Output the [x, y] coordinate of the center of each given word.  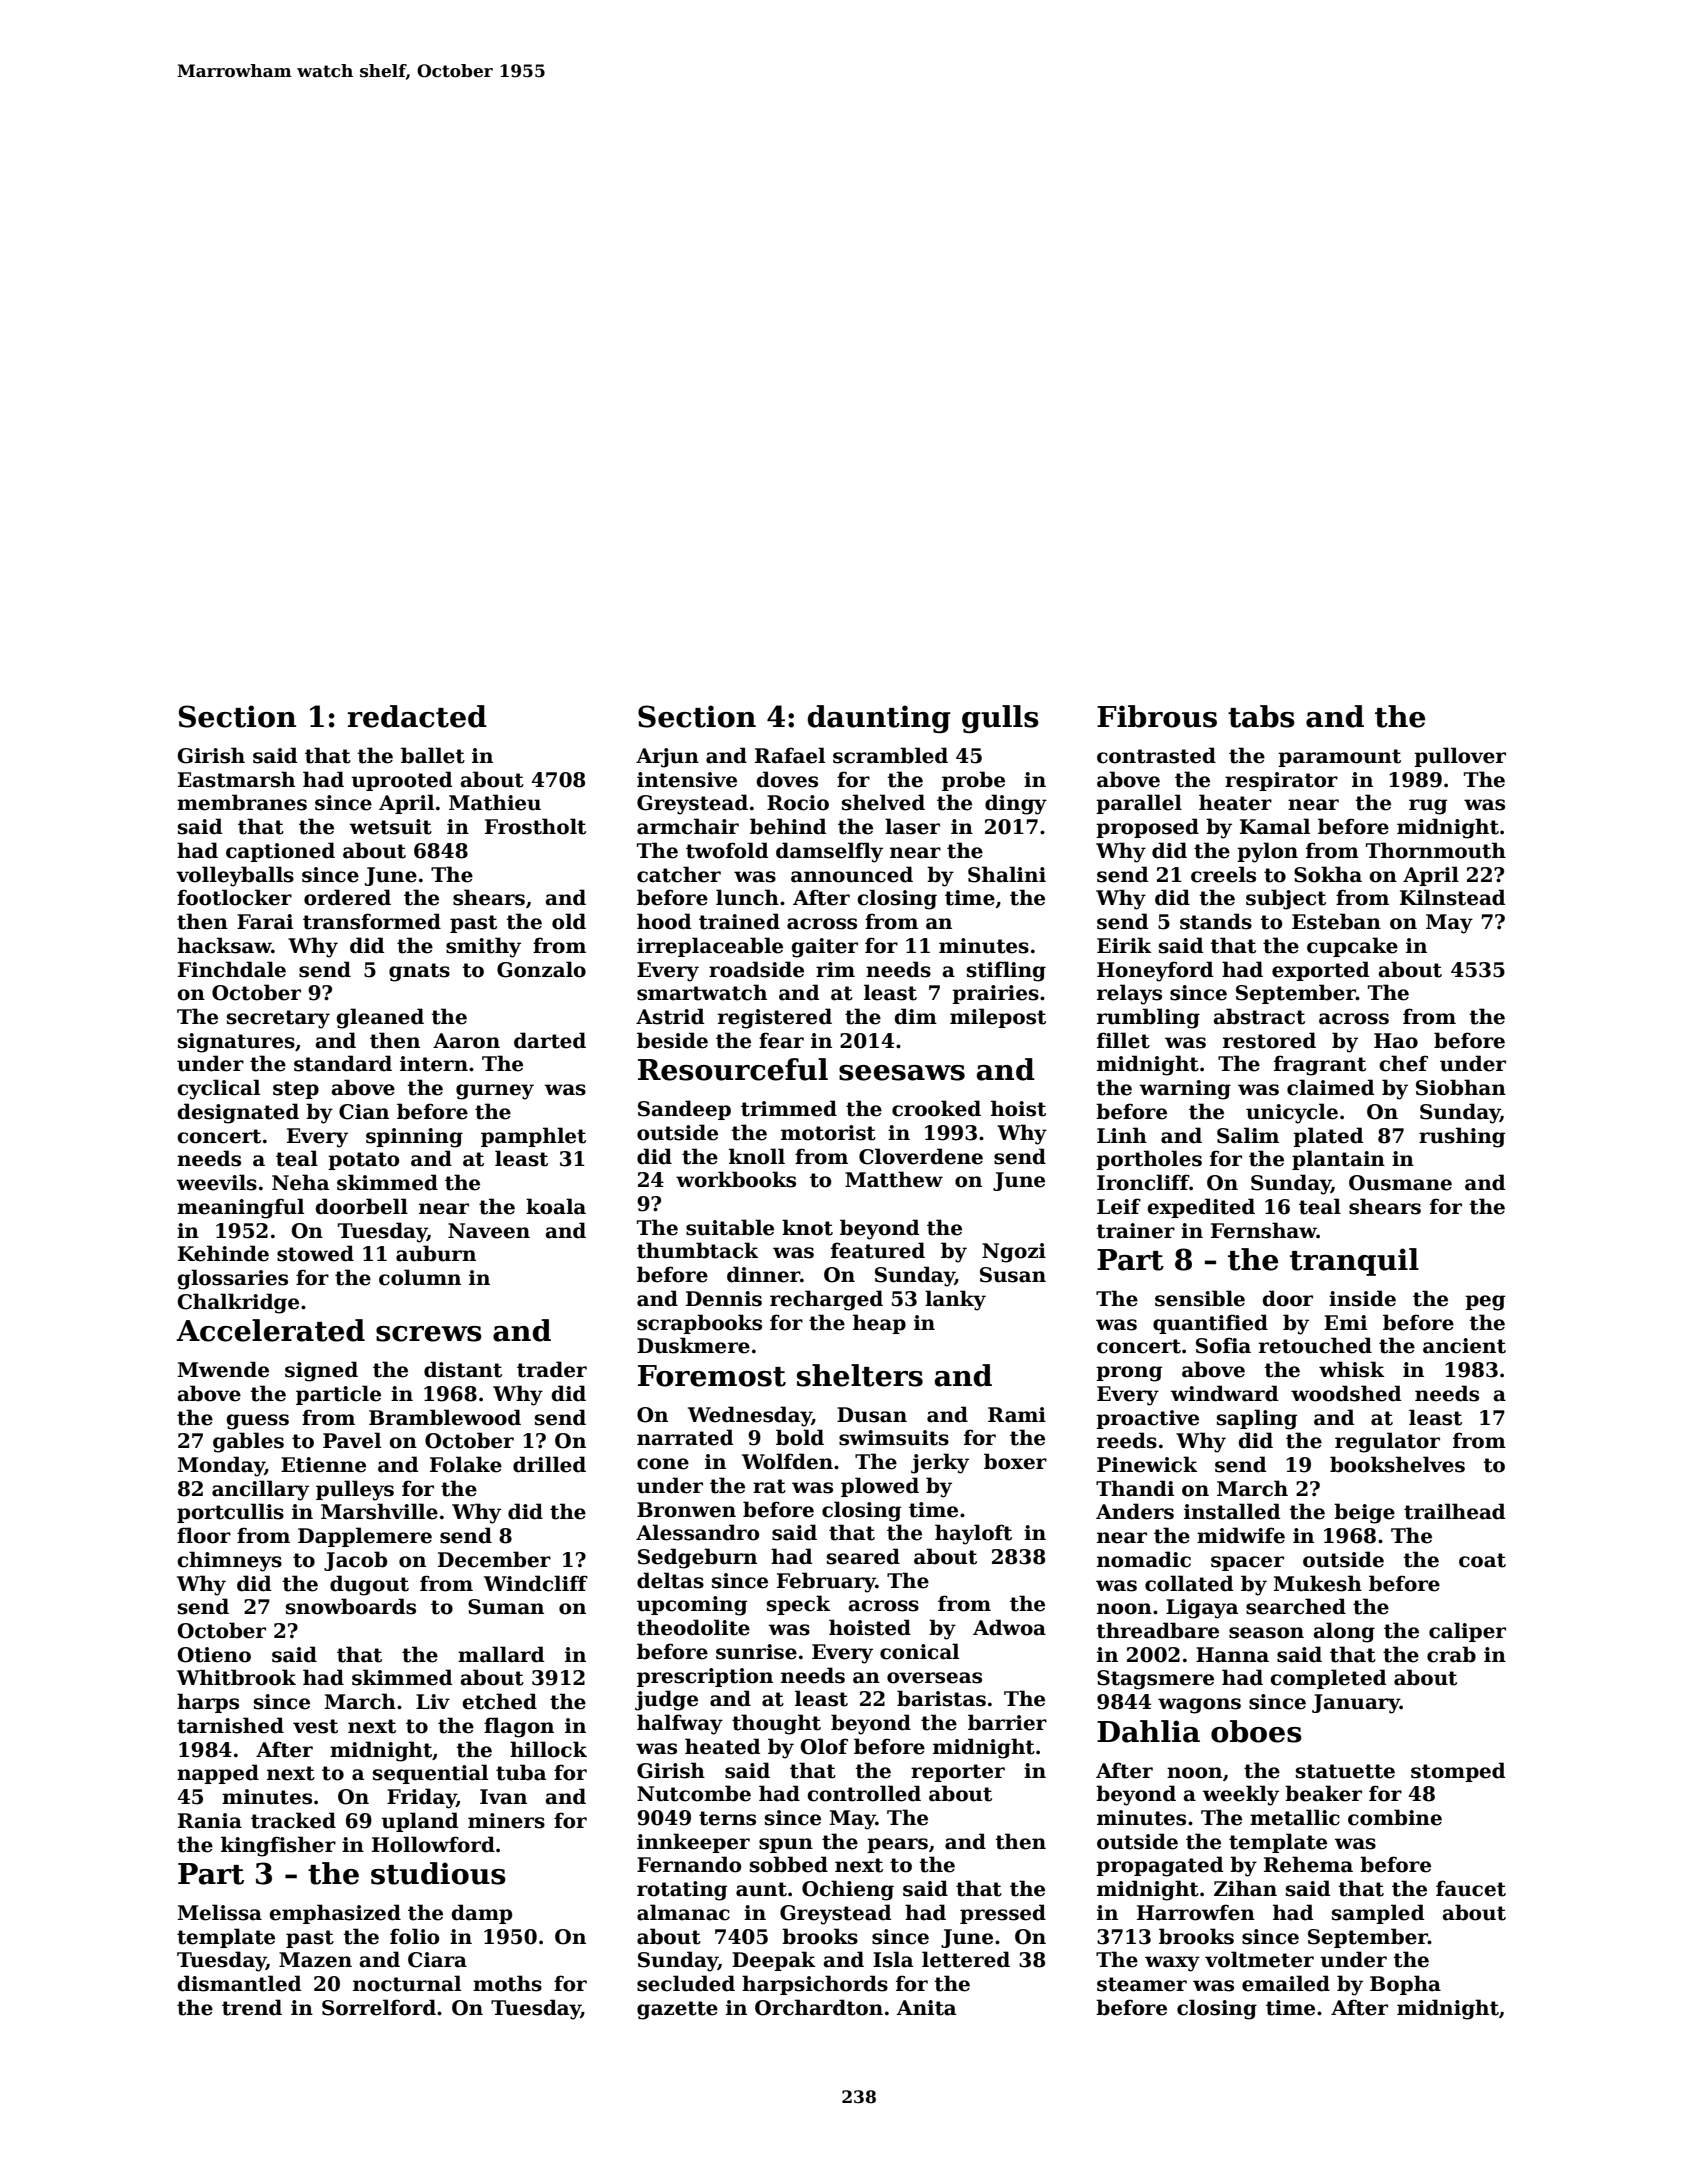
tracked [293, 1820]
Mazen [315, 1960]
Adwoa [1009, 1627]
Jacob [355, 1561]
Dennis [724, 1299]
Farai [265, 922]
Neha [300, 1182]
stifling [1006, 971]
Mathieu [495, 802]
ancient [1464, 1346]
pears [897, 1845]
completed [1328, 1679]
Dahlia [1148, 1731]
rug [1428, 807]
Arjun [667, 758]
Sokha [1328, 874]
